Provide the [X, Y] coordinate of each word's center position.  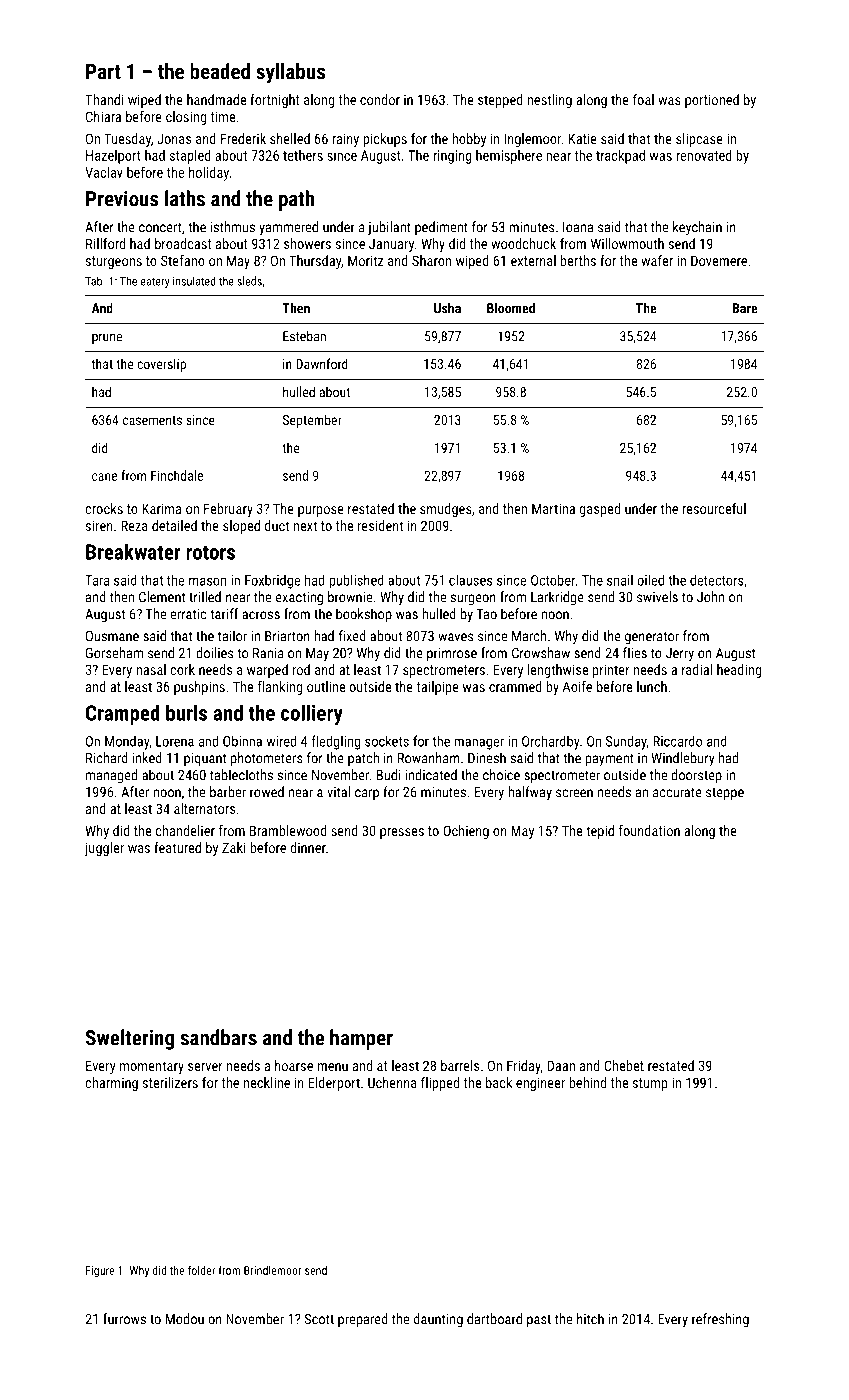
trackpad [620, 157]
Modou [185, 1319]
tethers [303, 155]
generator [652, 638]
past [539, 1321]
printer [611, 671]
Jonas [174, 138]
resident [380, 525]
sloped [241, 527]
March [529, 636]
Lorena [175, 741]
